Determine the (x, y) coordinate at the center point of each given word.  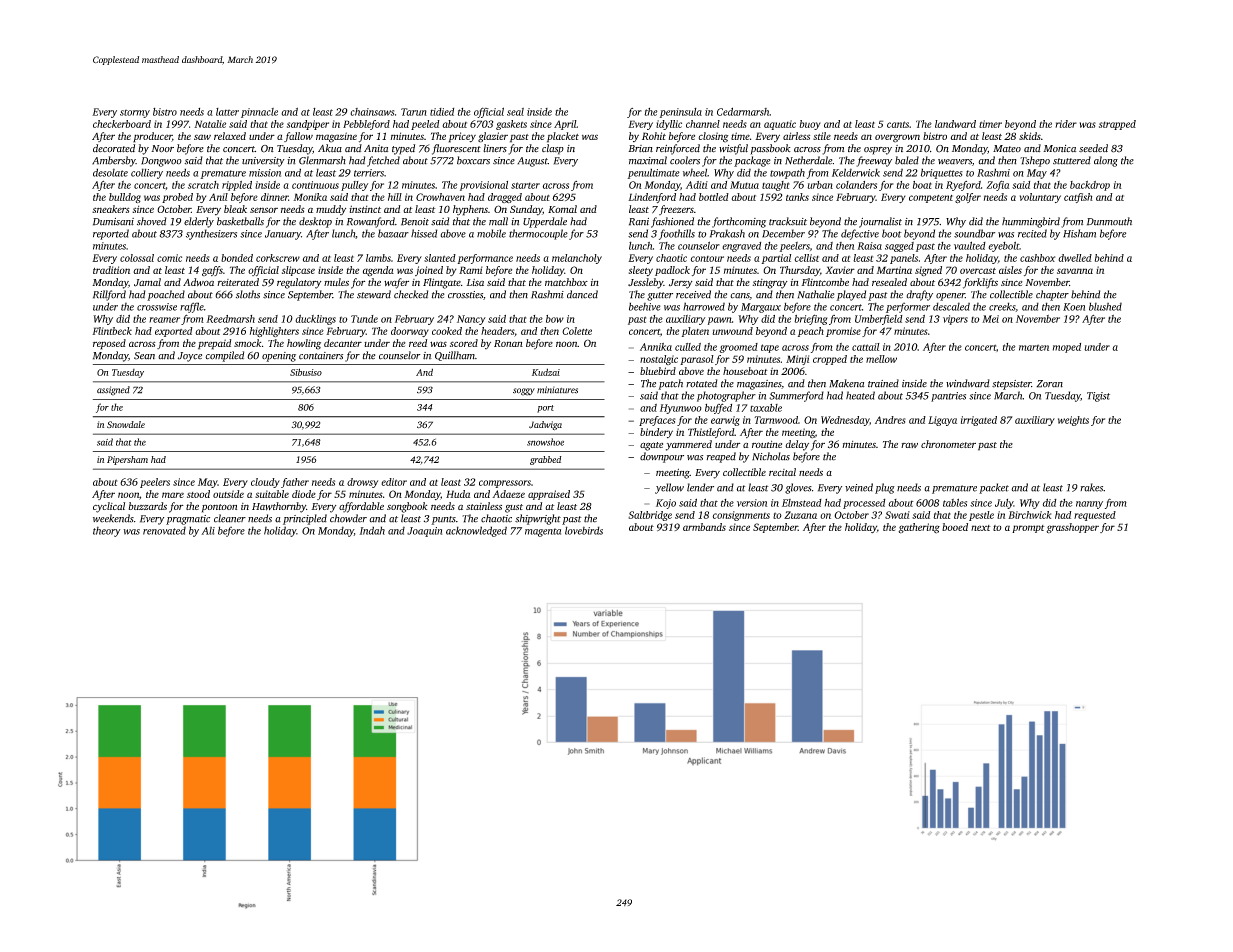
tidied (442, 112)
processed (864, 504)
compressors (505, 484)
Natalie (210, 124)
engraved (741, 247)
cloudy (265, 483)
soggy (524, 392)
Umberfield (879, 320)
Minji (797, 360)
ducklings (315, 320)
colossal (137, 258)
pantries (948, 397)
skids (1030, 136)
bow (555, 319)
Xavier (840, 270)
